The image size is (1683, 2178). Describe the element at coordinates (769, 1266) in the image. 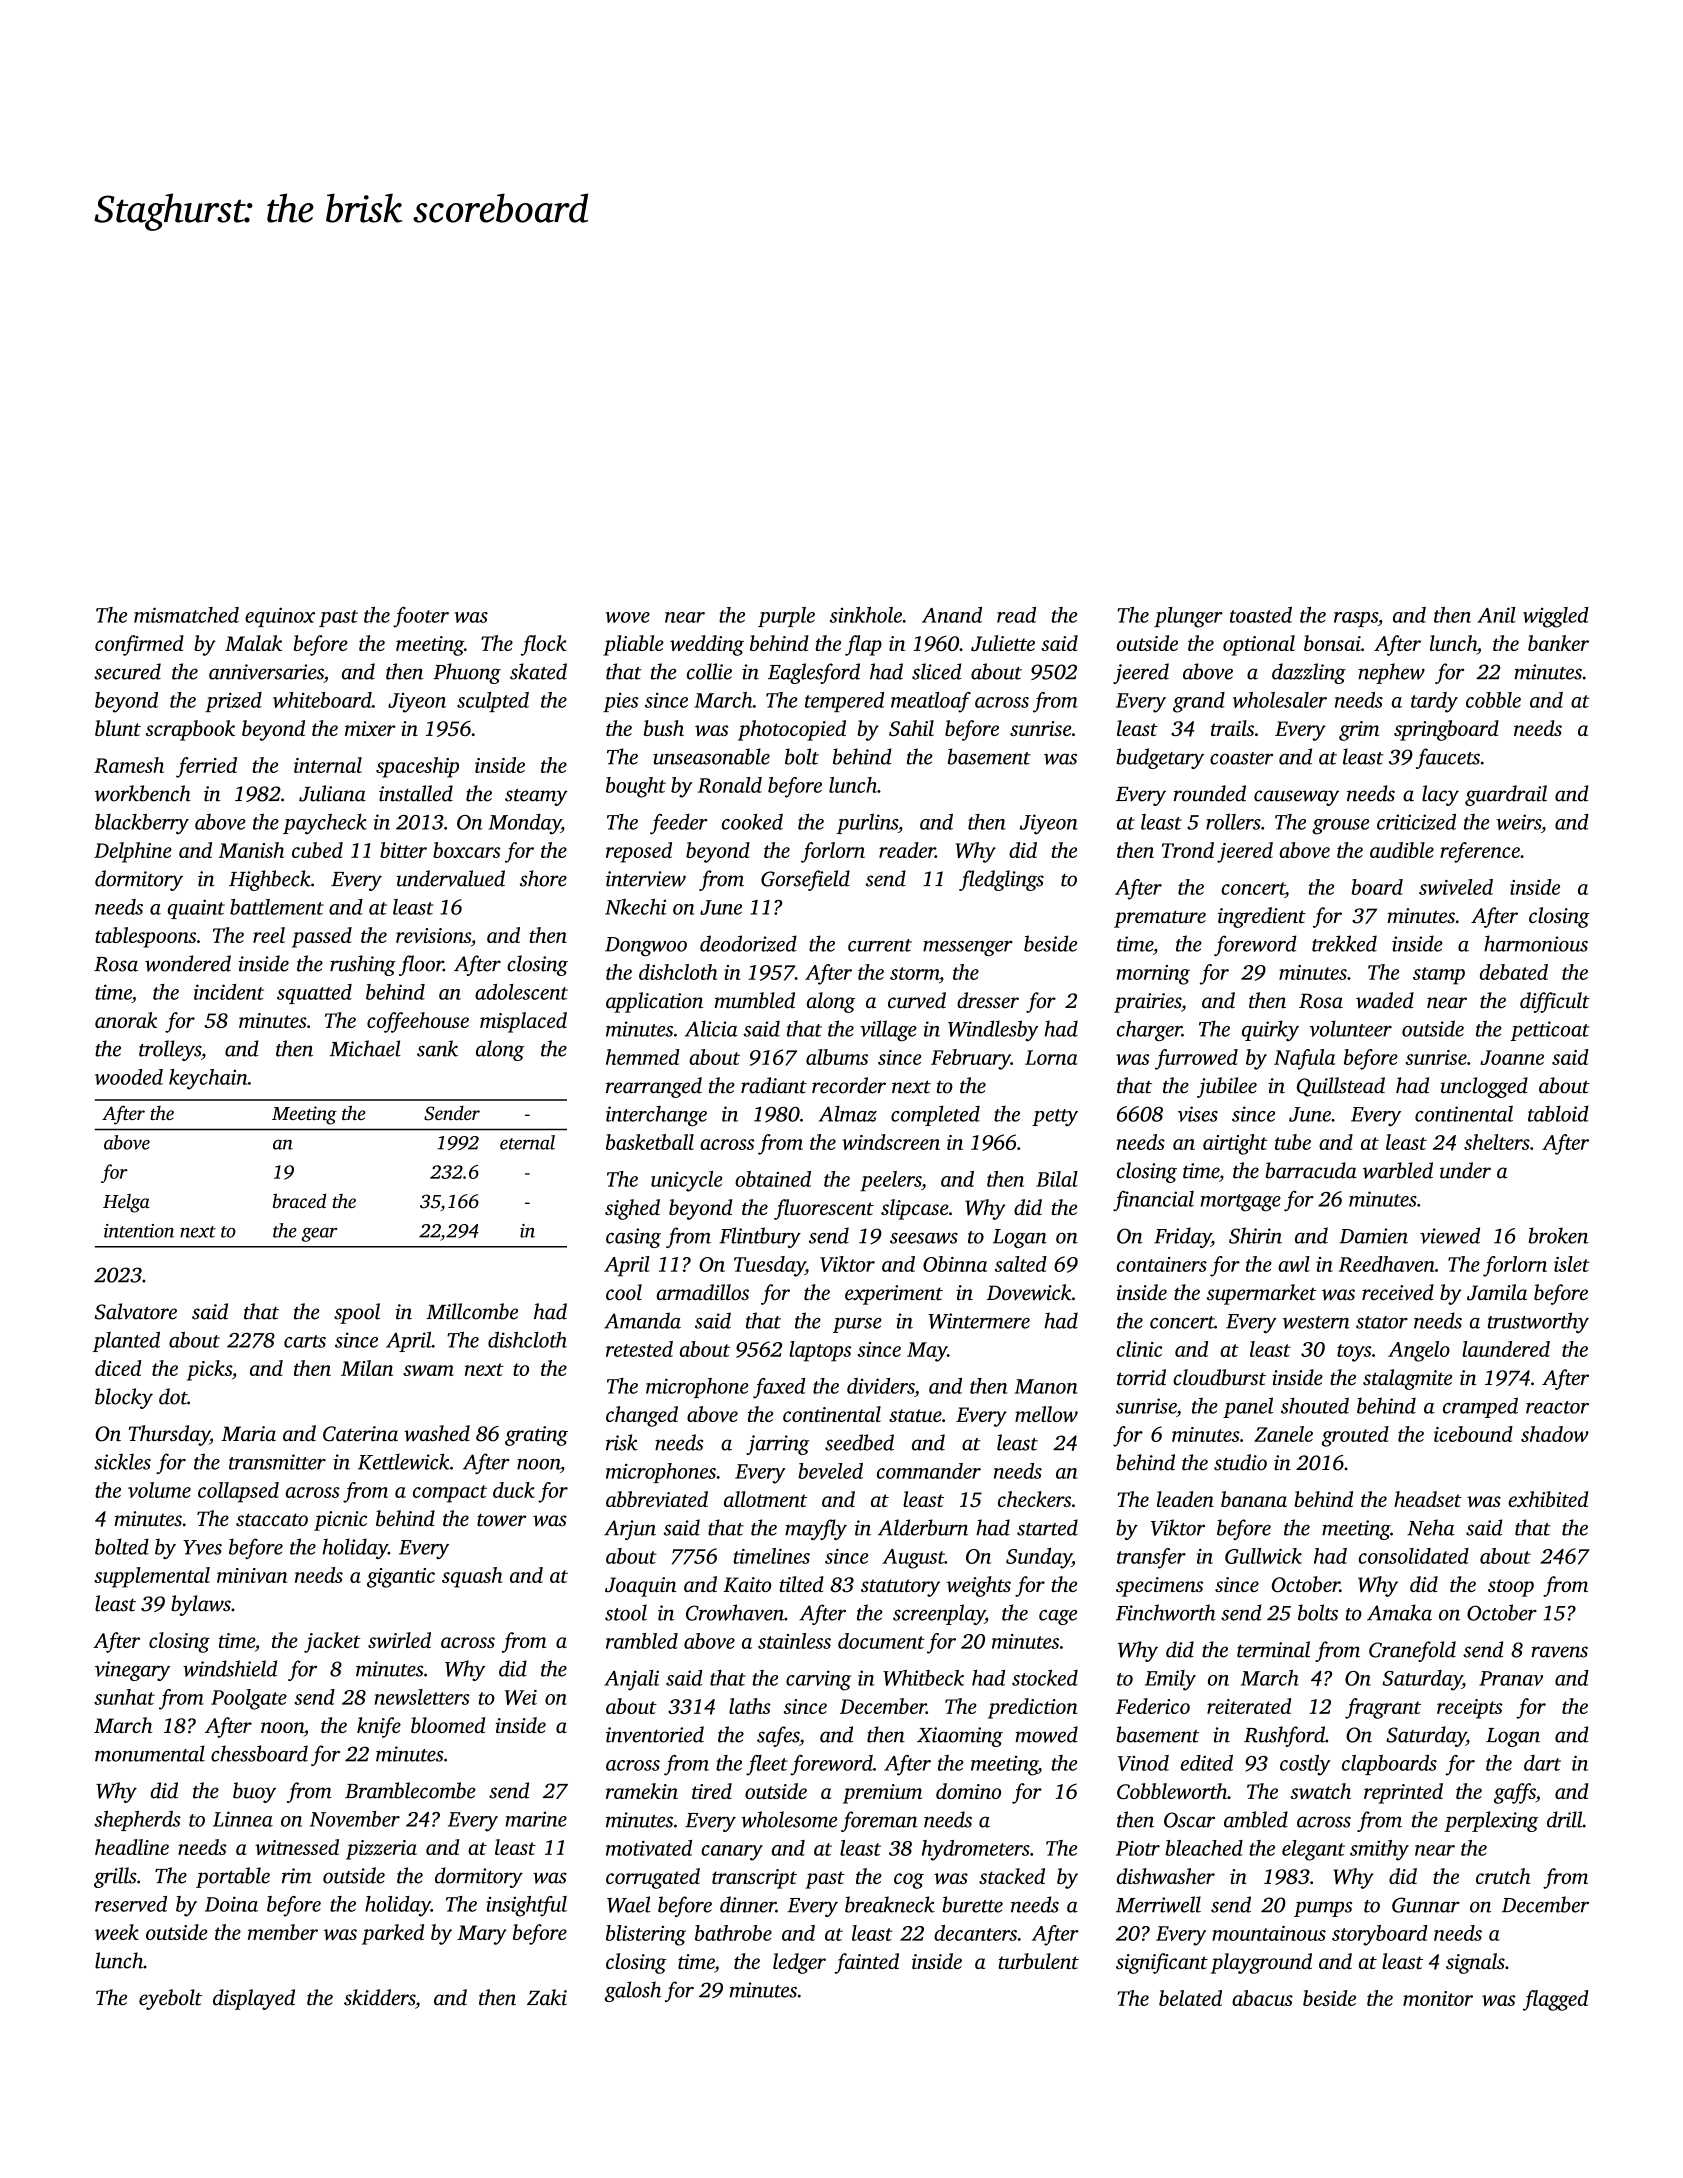

I see `Tuesday` at that location.
